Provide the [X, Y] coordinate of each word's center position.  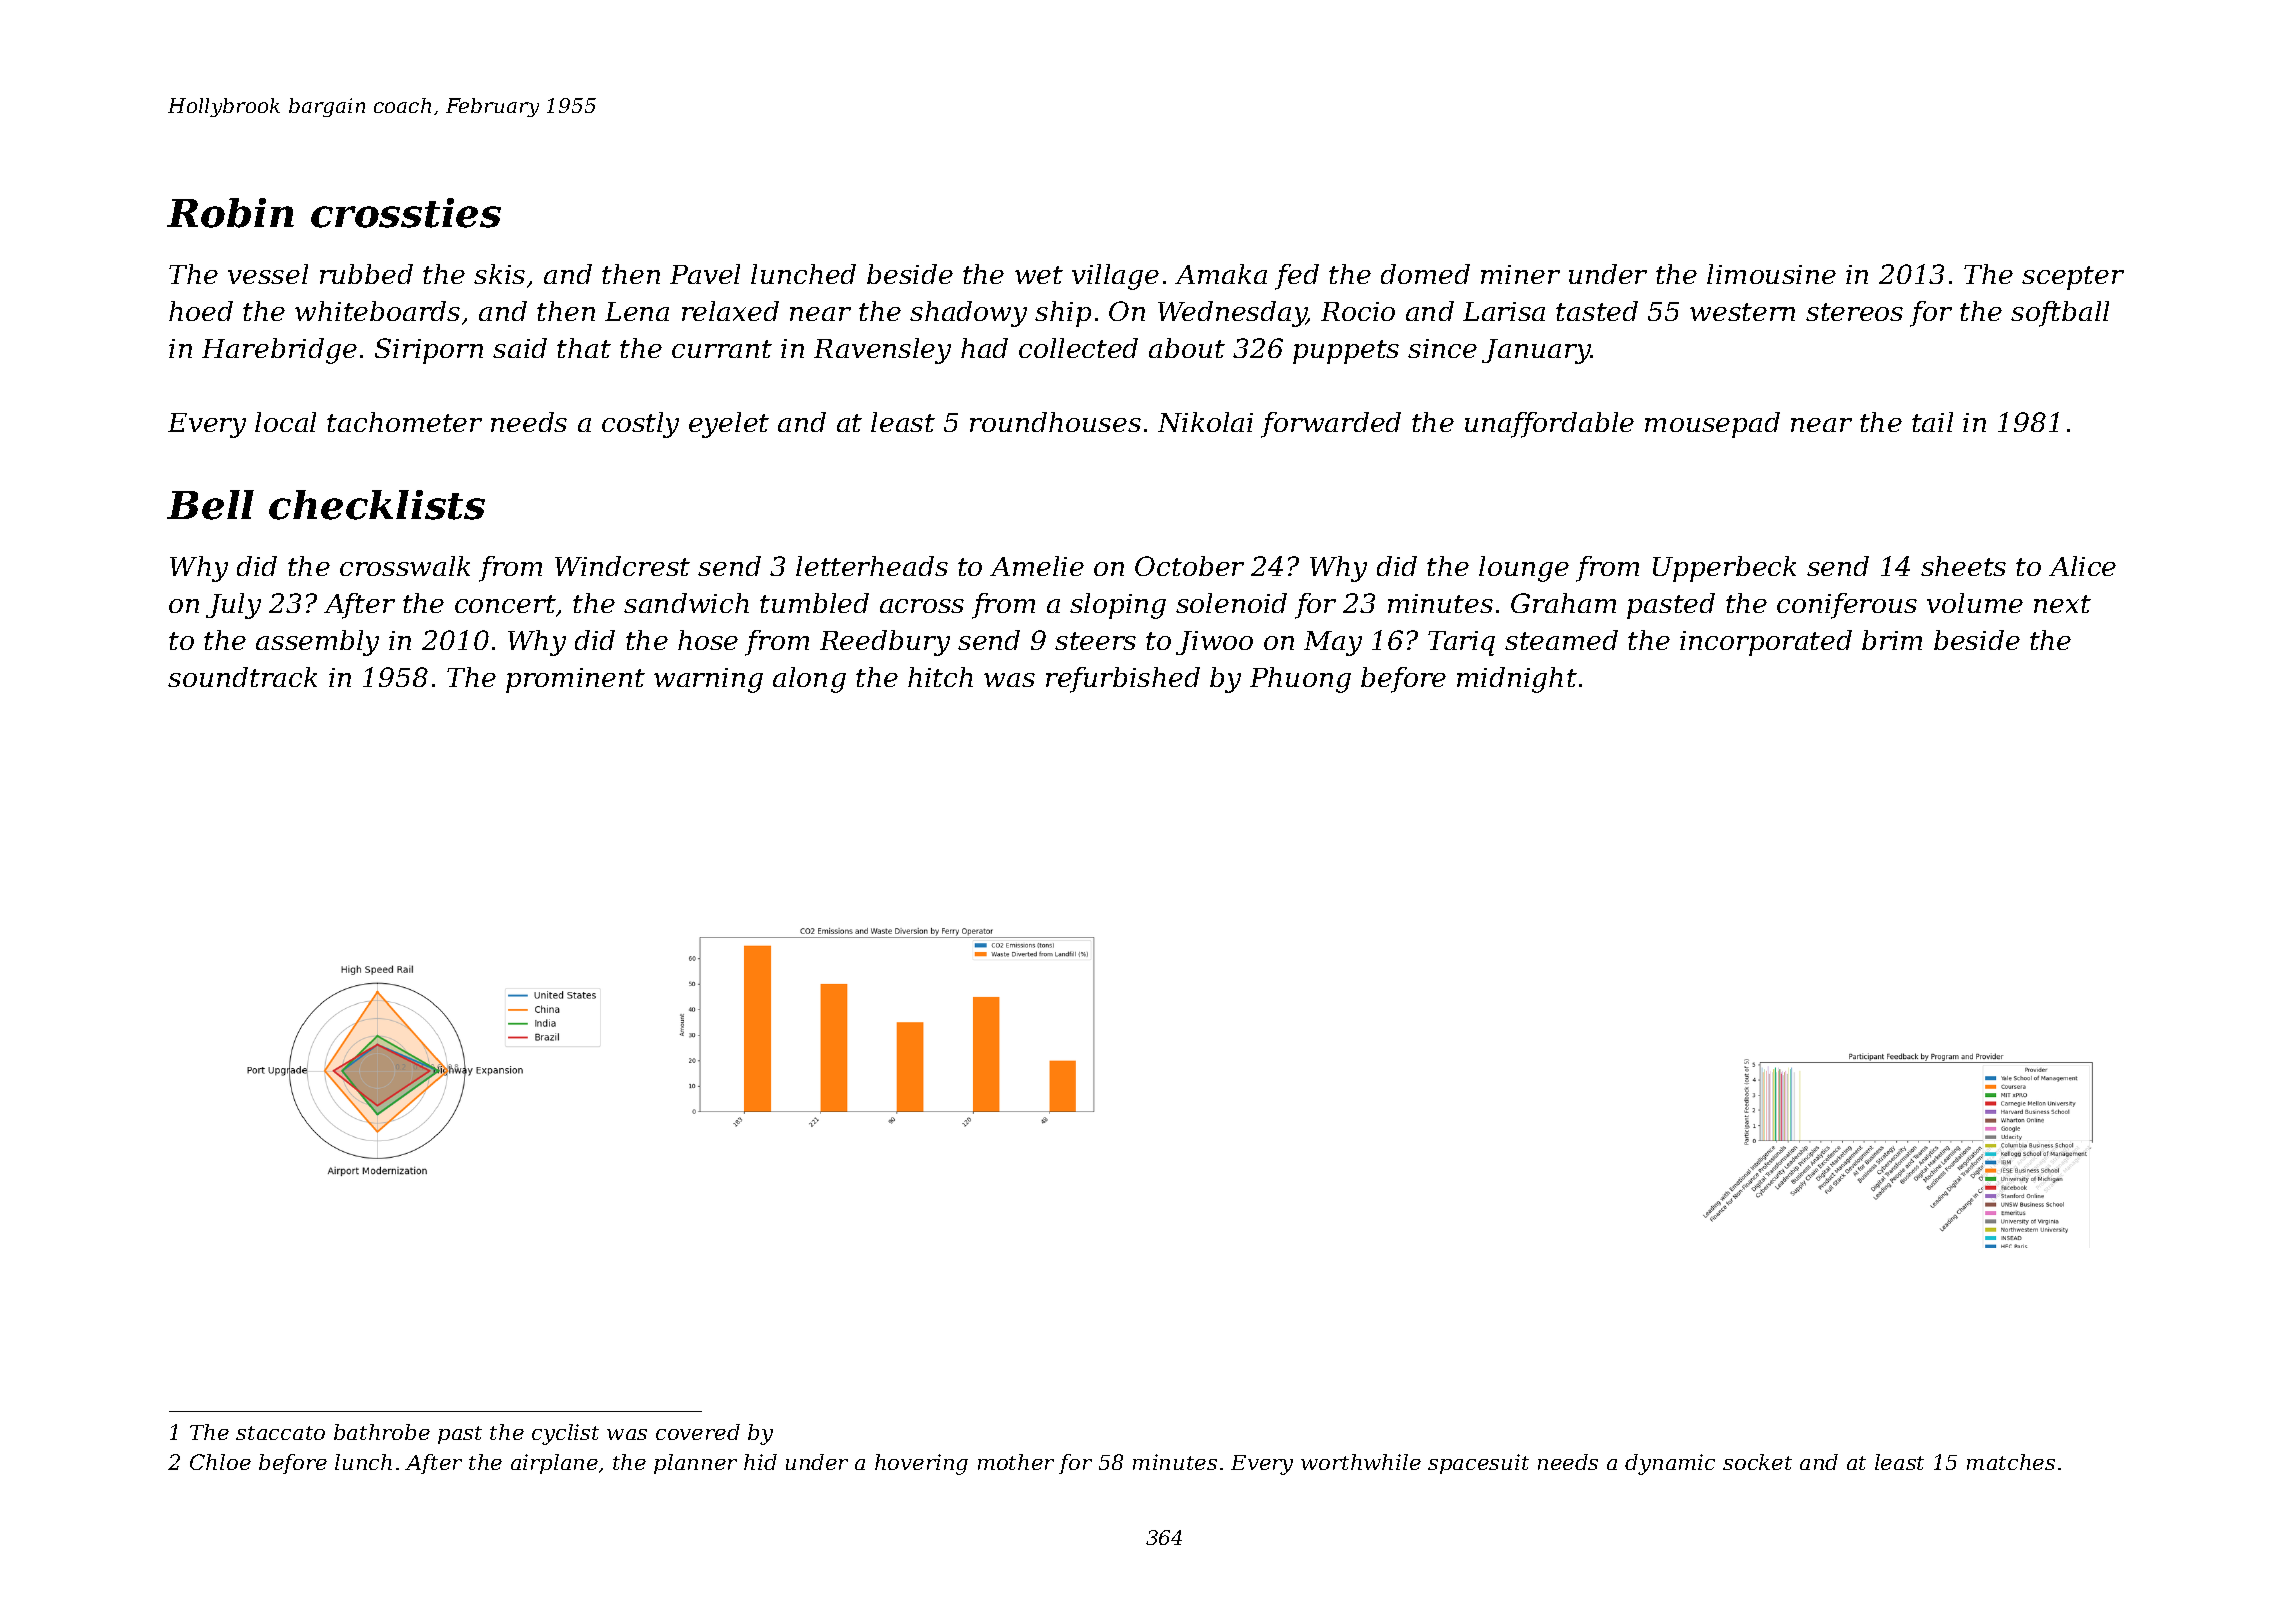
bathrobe [382, 1432]
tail [1932, 422]
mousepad [1712, 425]
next [2062, 604]
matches [2011, 1462]
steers [1095, 641]
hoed [201, 311]
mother [1016, 1462]
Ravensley [882, 351]
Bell [210, 505]
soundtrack [242, 677]
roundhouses [1055, 422]
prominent [575, 680]
